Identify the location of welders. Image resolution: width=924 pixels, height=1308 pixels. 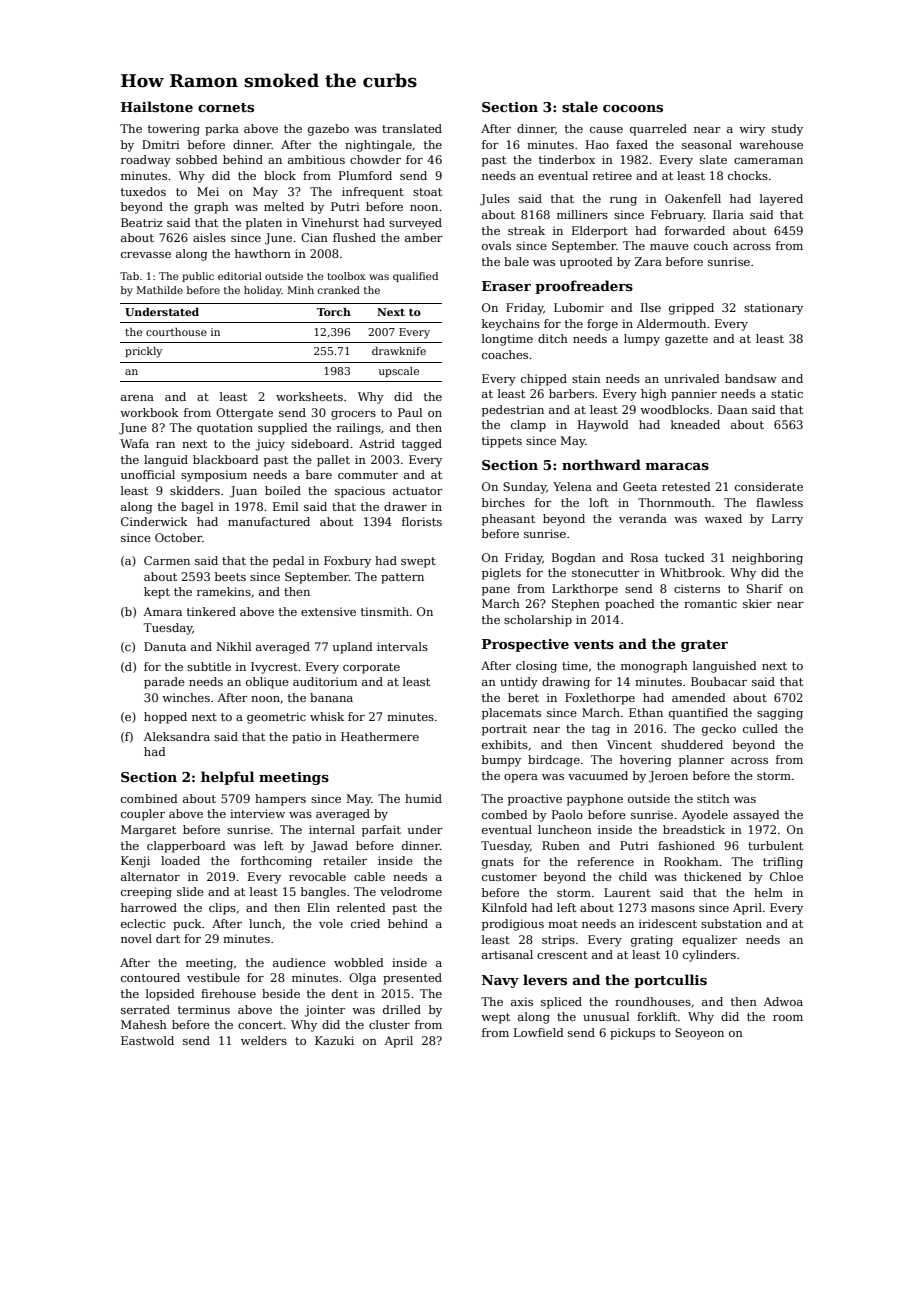
(264, 1040).
